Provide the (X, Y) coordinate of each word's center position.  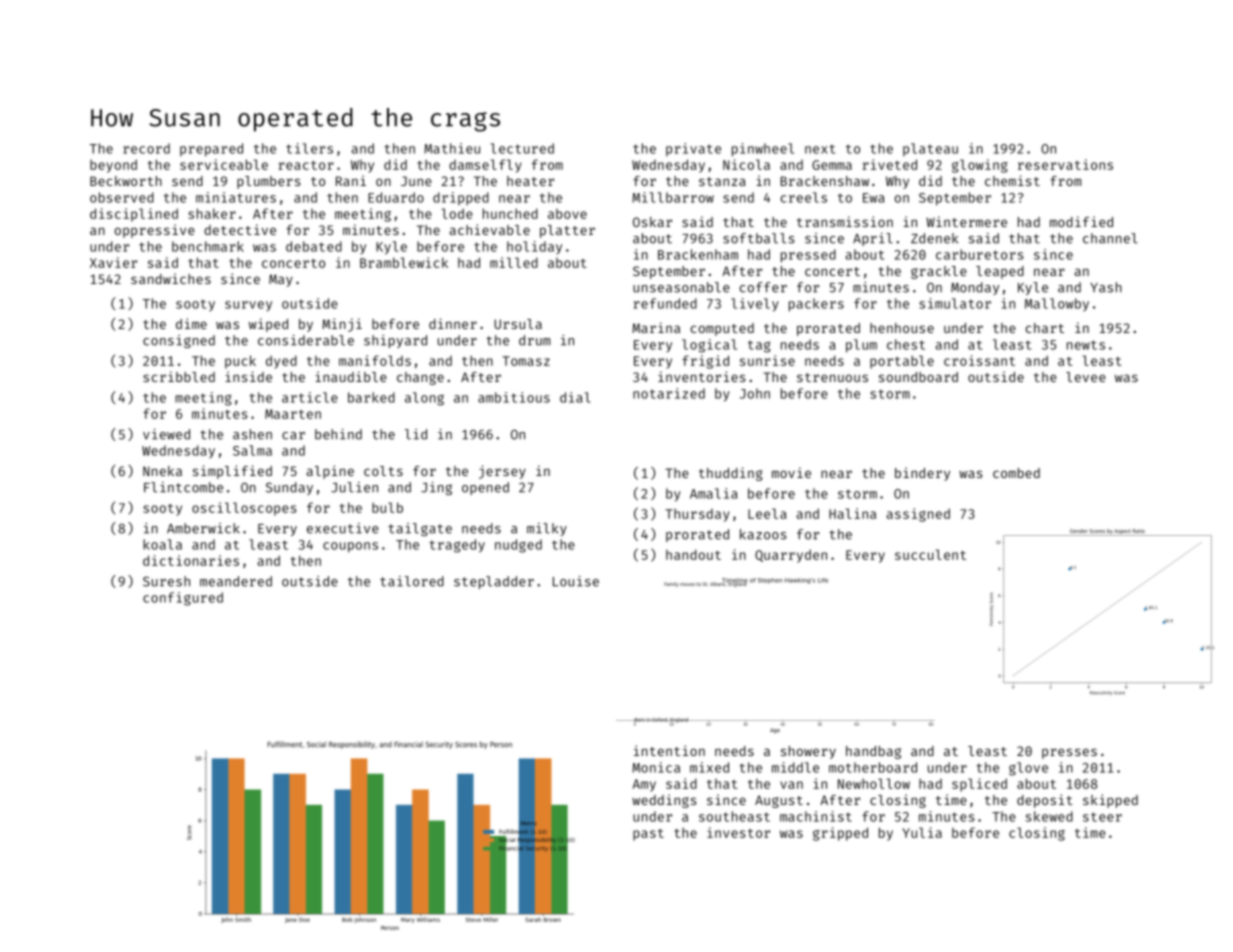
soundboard (918, 377)
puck (240, 362)
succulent (930, 554)
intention (669, 750)
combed (1016, 473)
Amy (644, 785)
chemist (1012, 180)
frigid (705, 362)
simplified (232, 472)
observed (122, 197)
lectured (522, 148)
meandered (236, 581)
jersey (502, 472)
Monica (656, 767)
